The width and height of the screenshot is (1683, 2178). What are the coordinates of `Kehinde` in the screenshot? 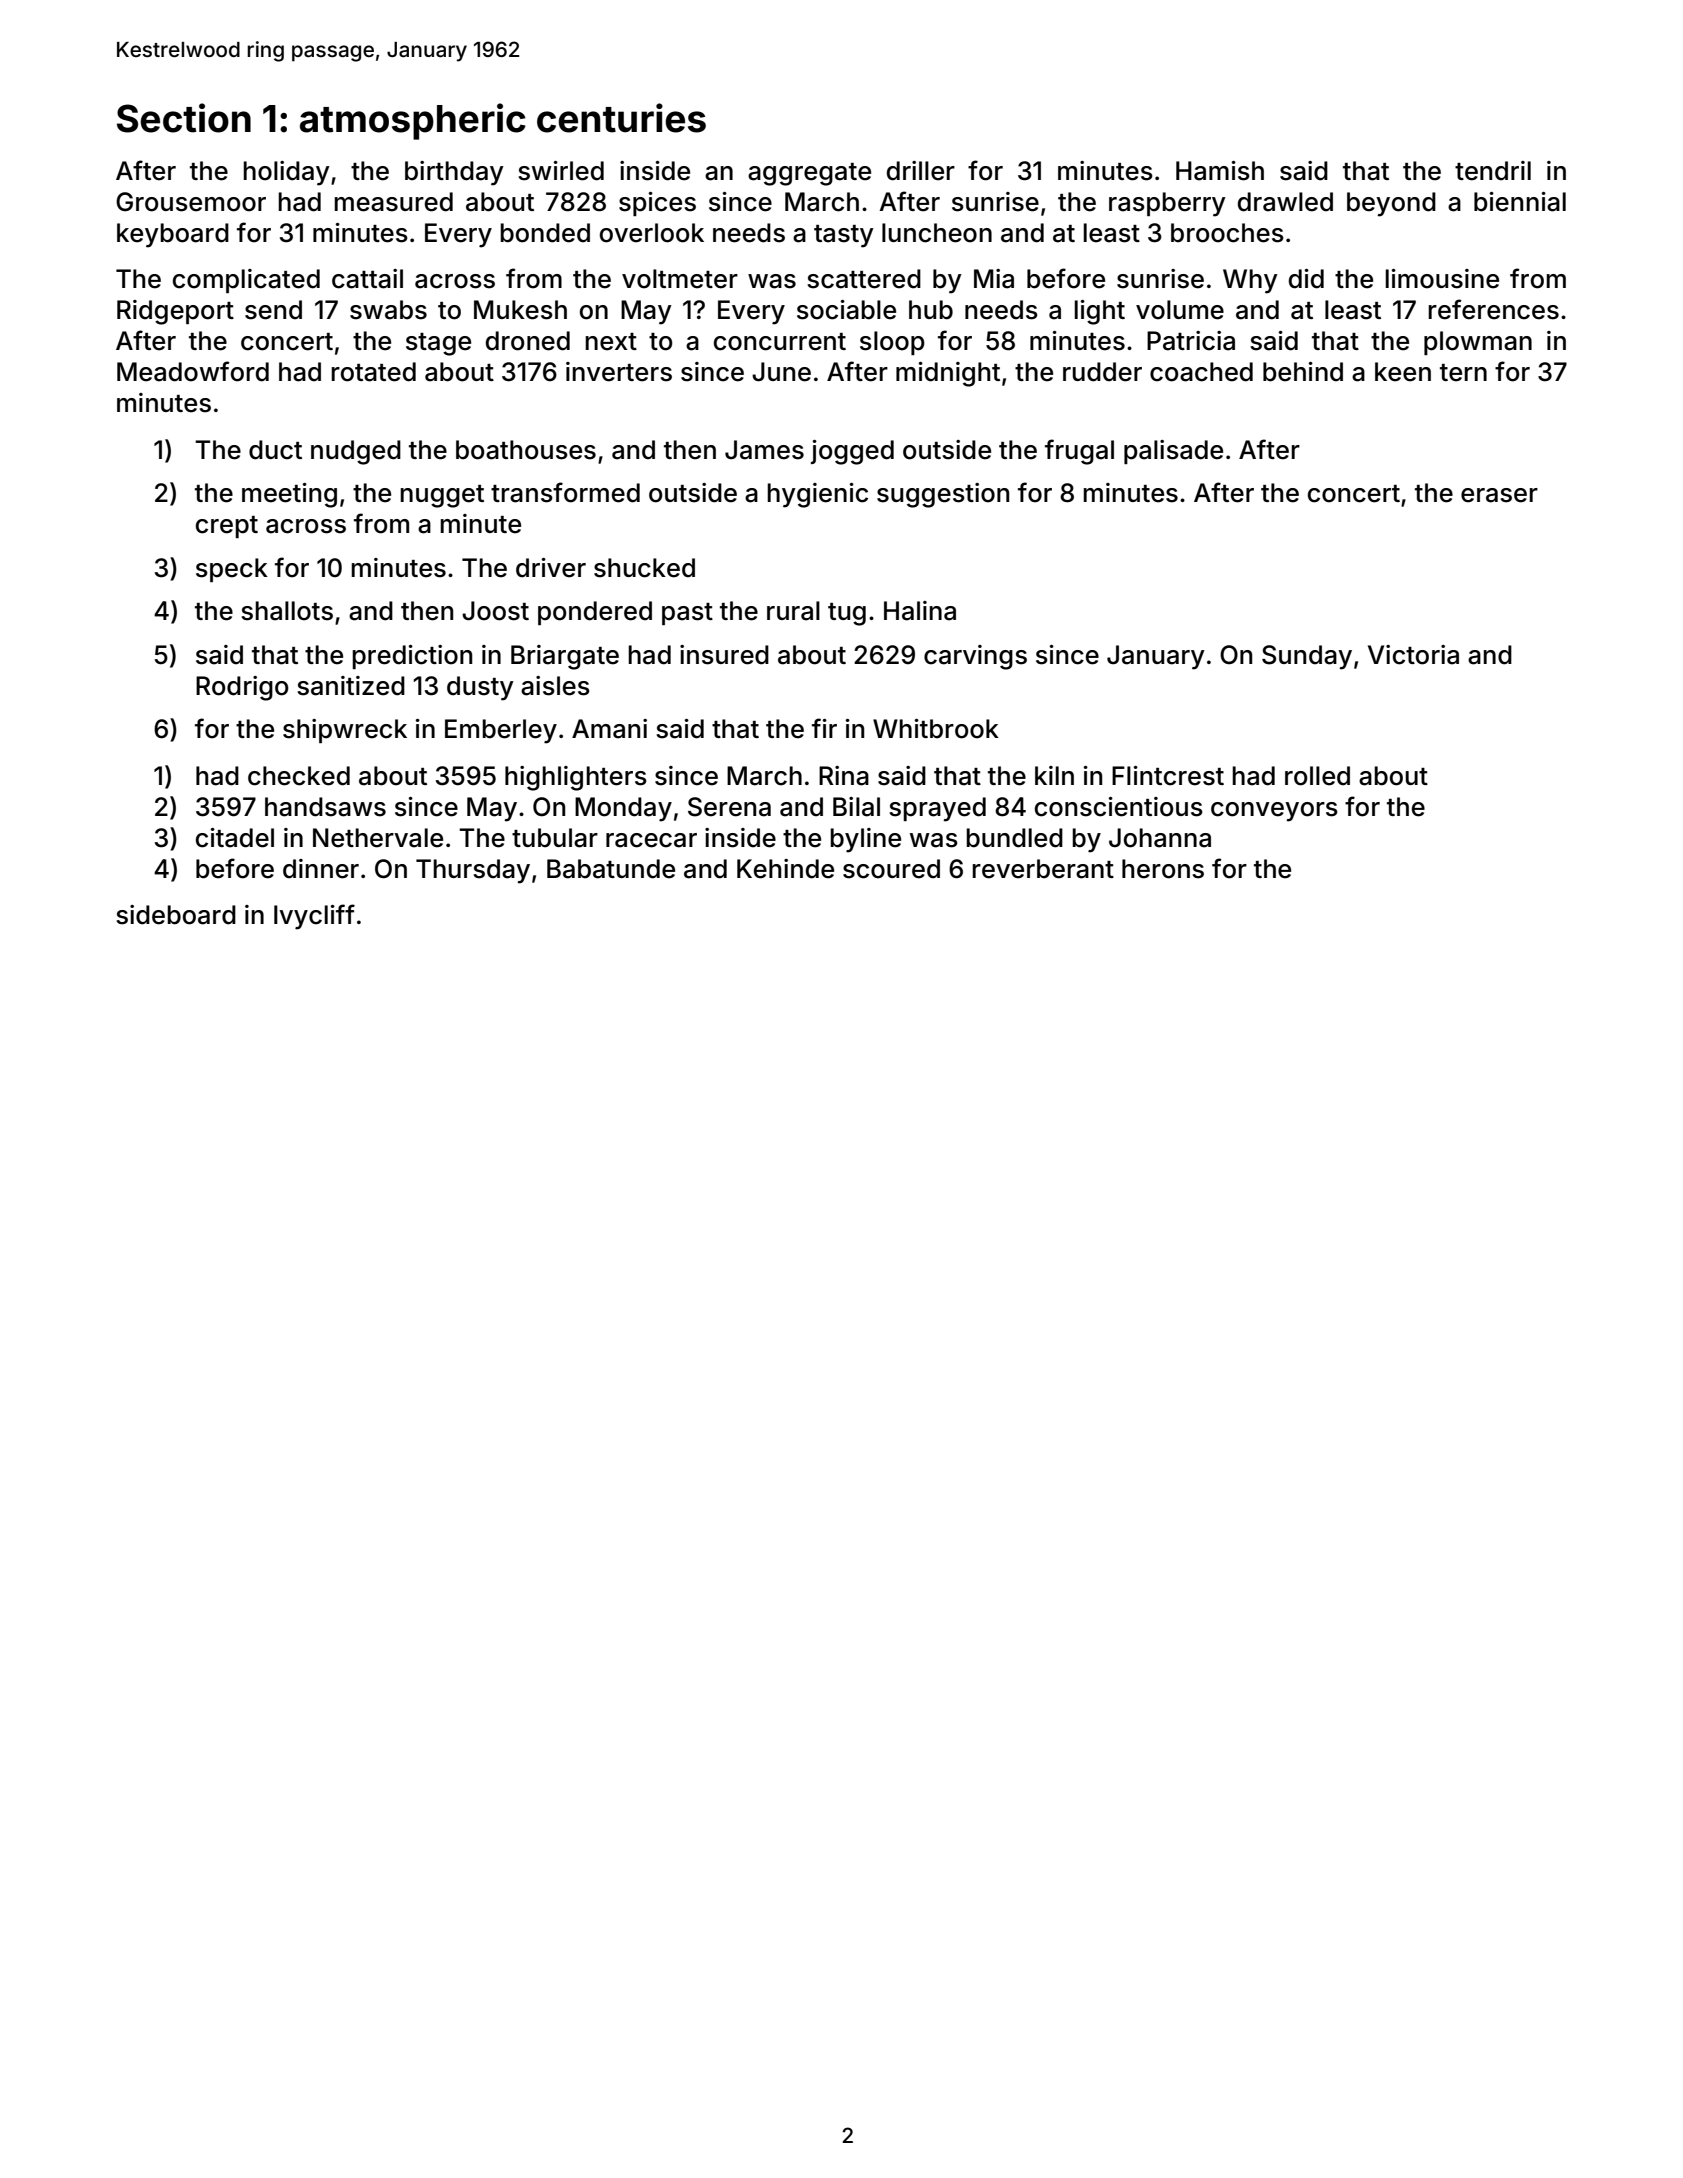 It's located at (785, 869).
